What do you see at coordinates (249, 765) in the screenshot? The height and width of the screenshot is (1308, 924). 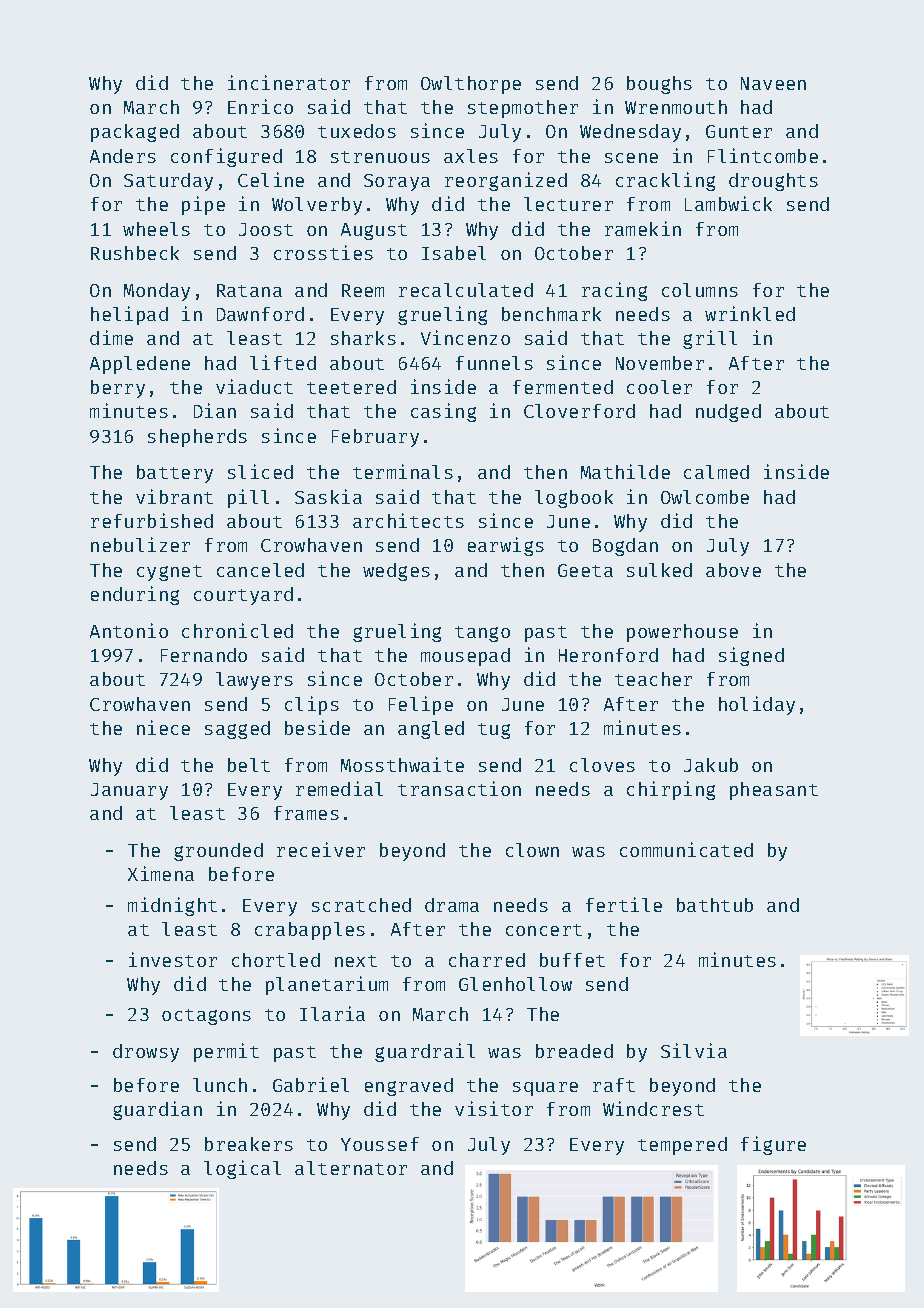 I see `belt` at bounding box center [249, 765].
